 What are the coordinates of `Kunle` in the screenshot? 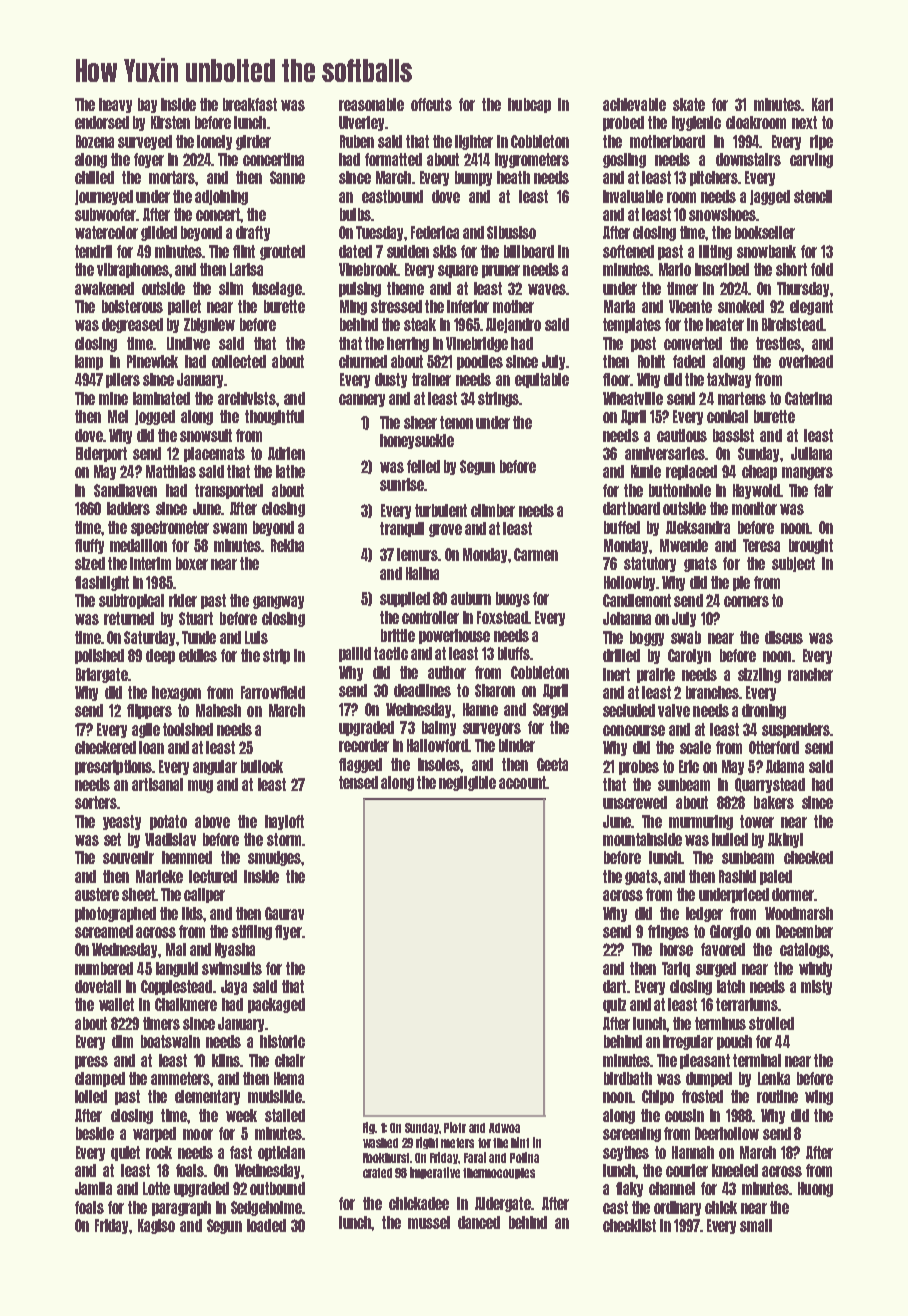 It's located at (646, 471).
